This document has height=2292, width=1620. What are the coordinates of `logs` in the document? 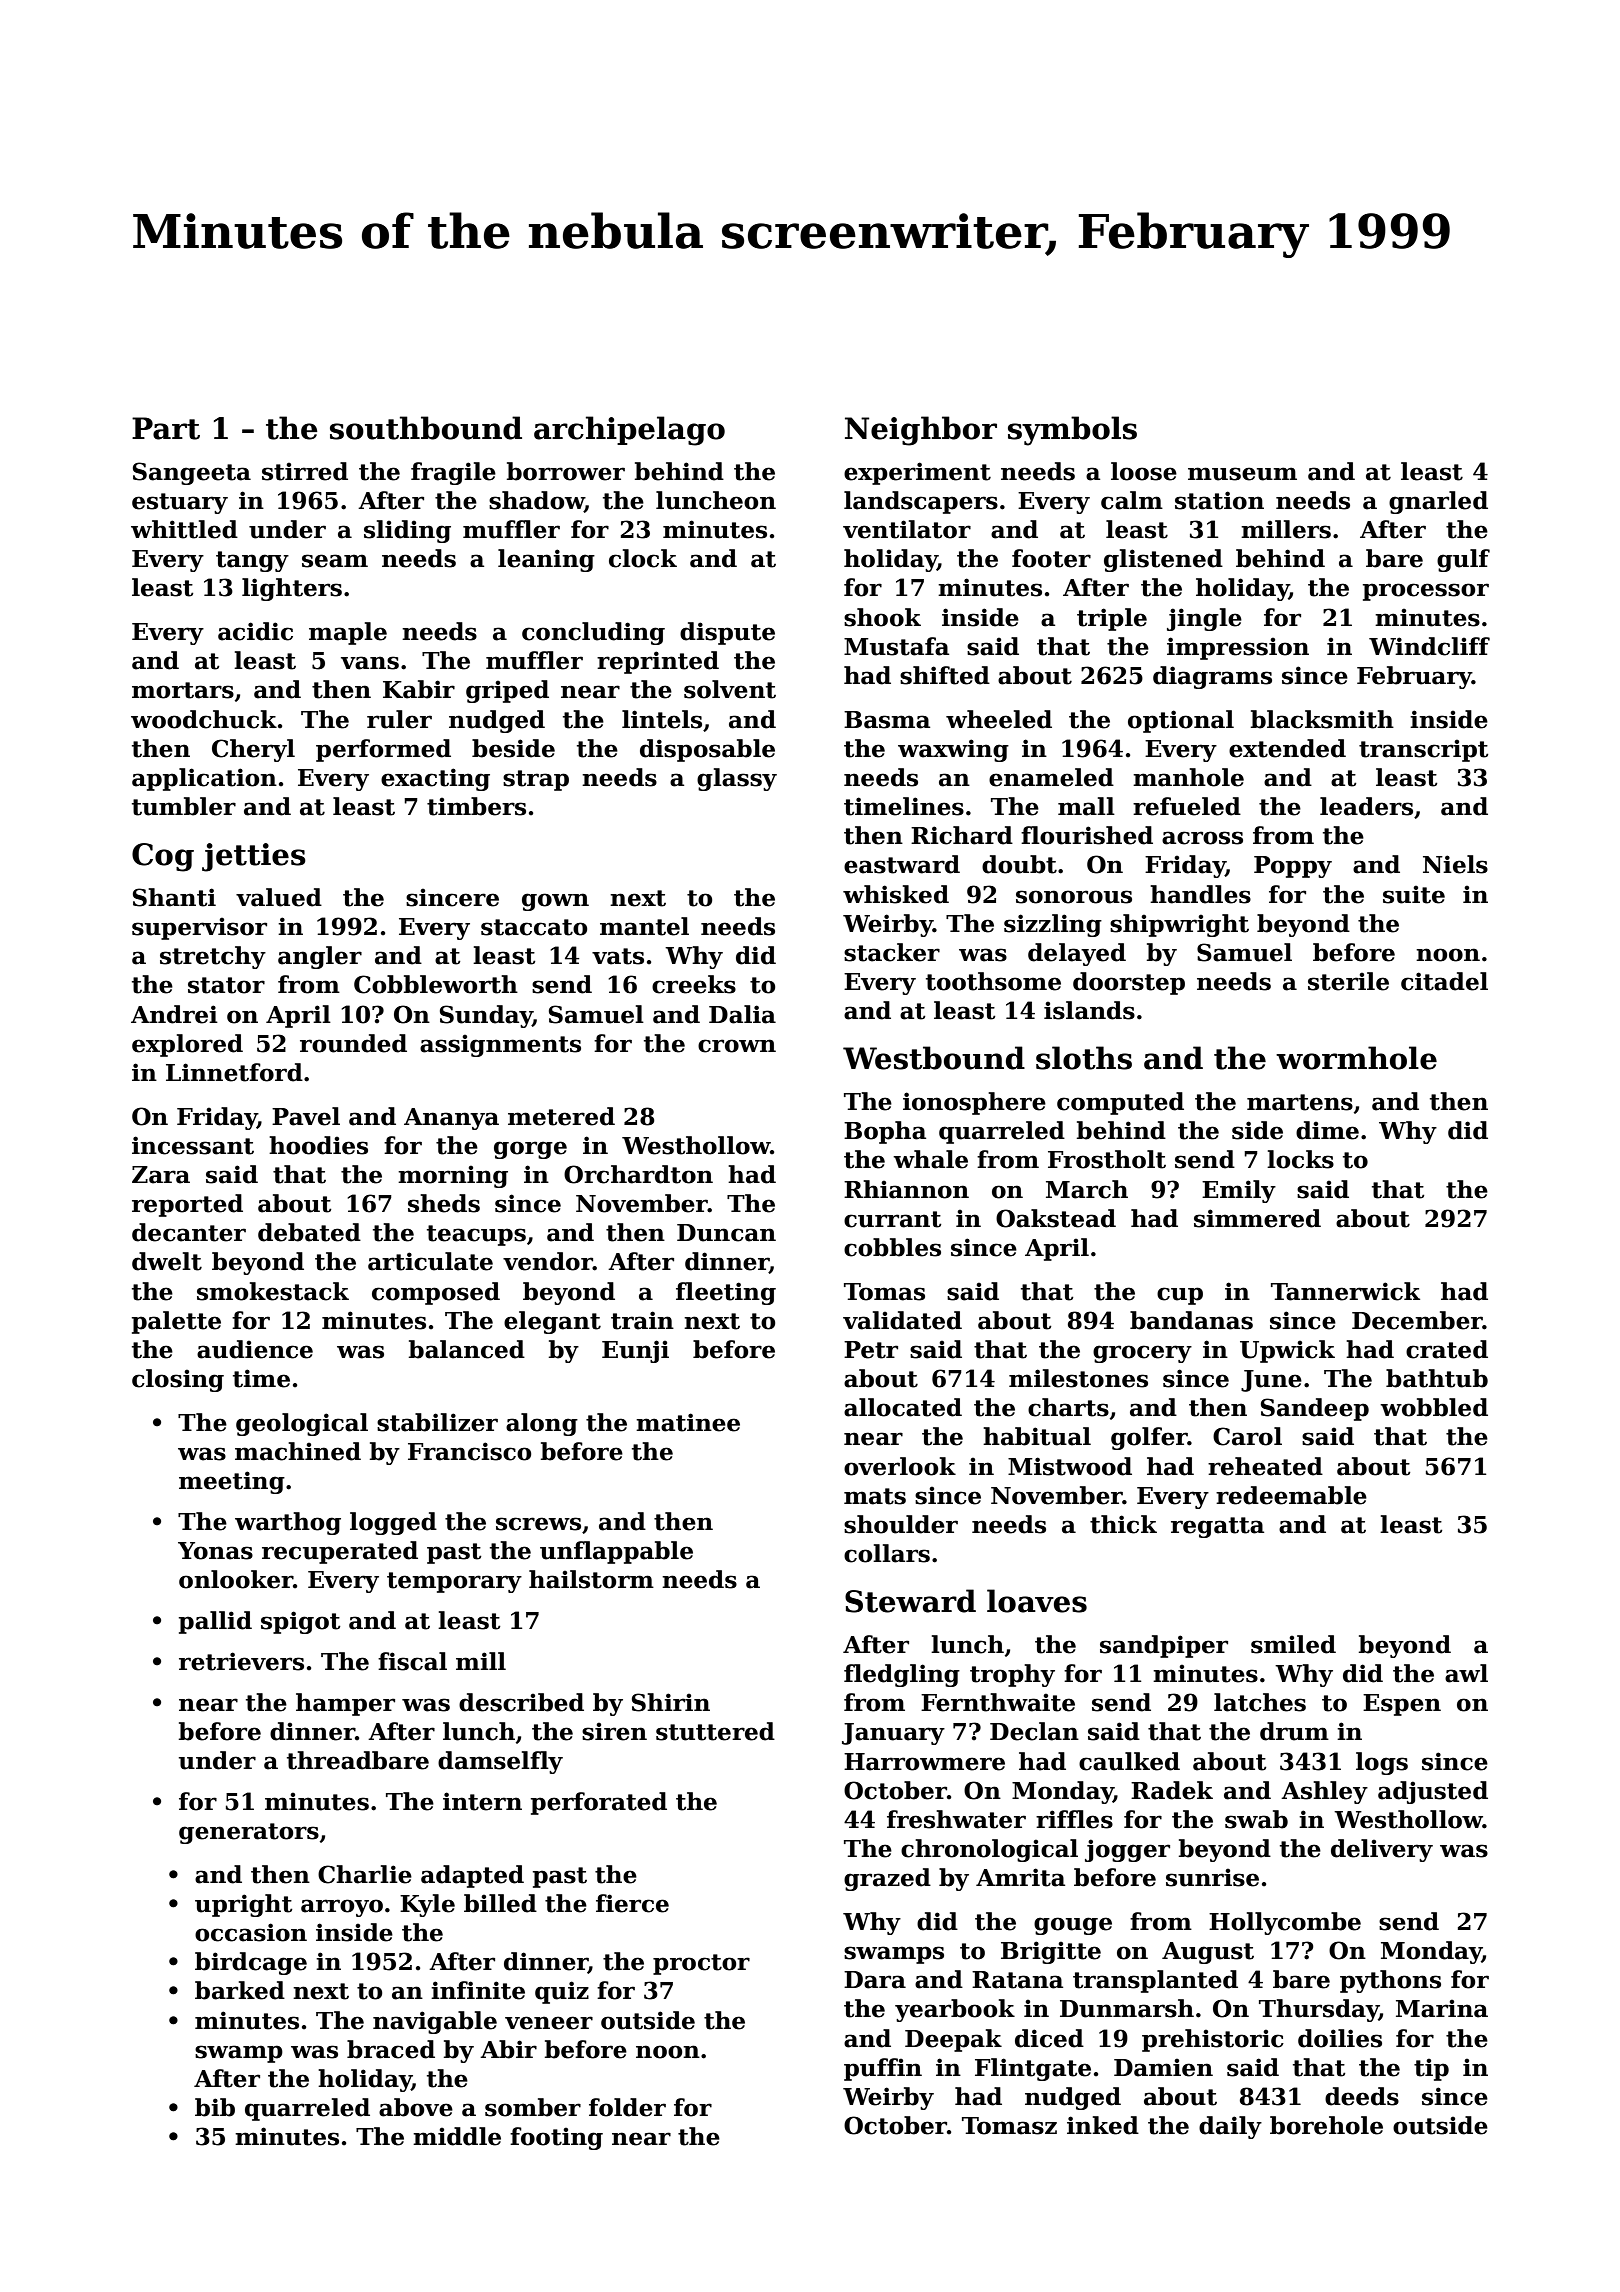 It's located at (1382, 1763).
